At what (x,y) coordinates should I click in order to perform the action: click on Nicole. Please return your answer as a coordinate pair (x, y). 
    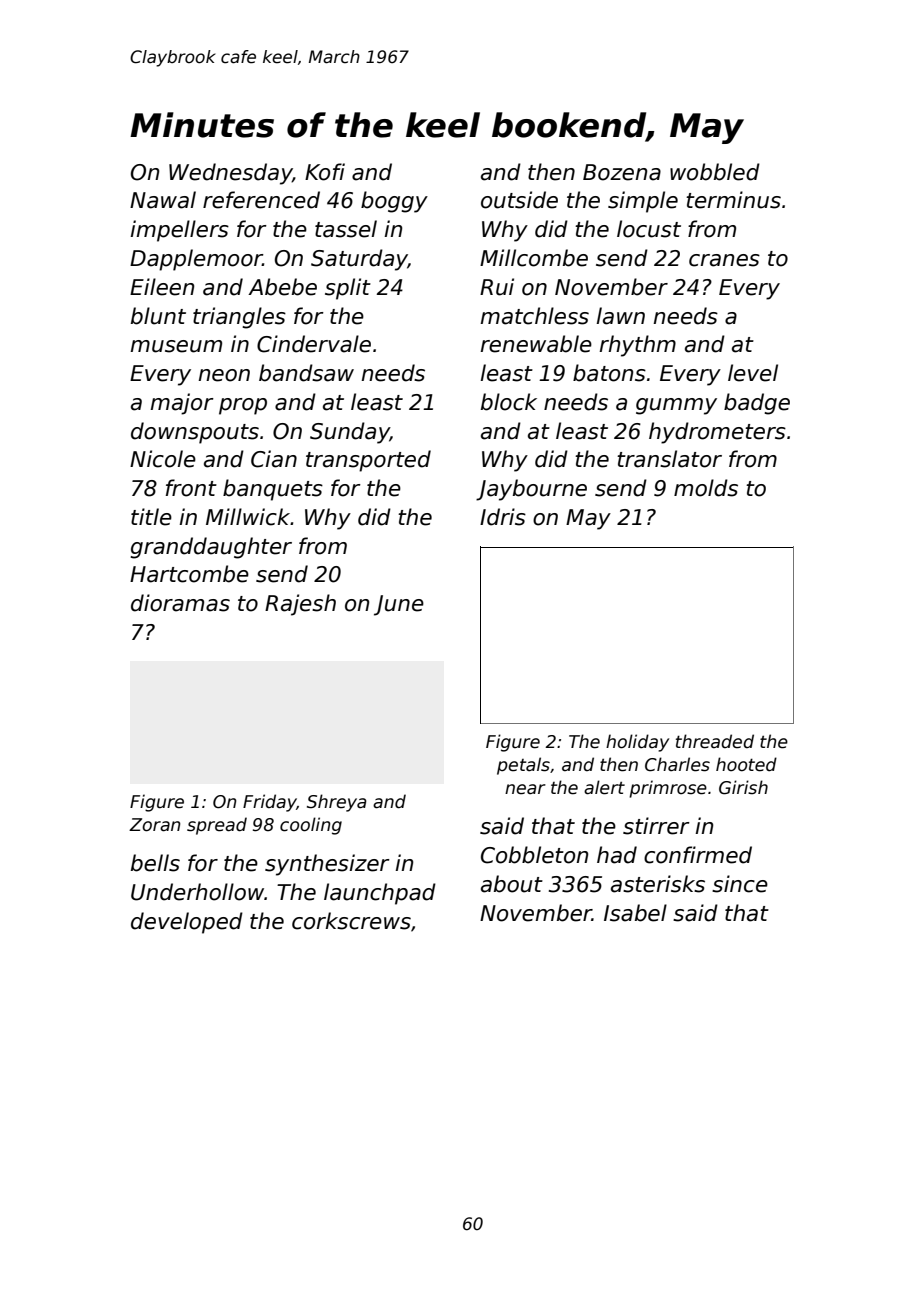
    Looking at the image, I should click on (163, 459).
